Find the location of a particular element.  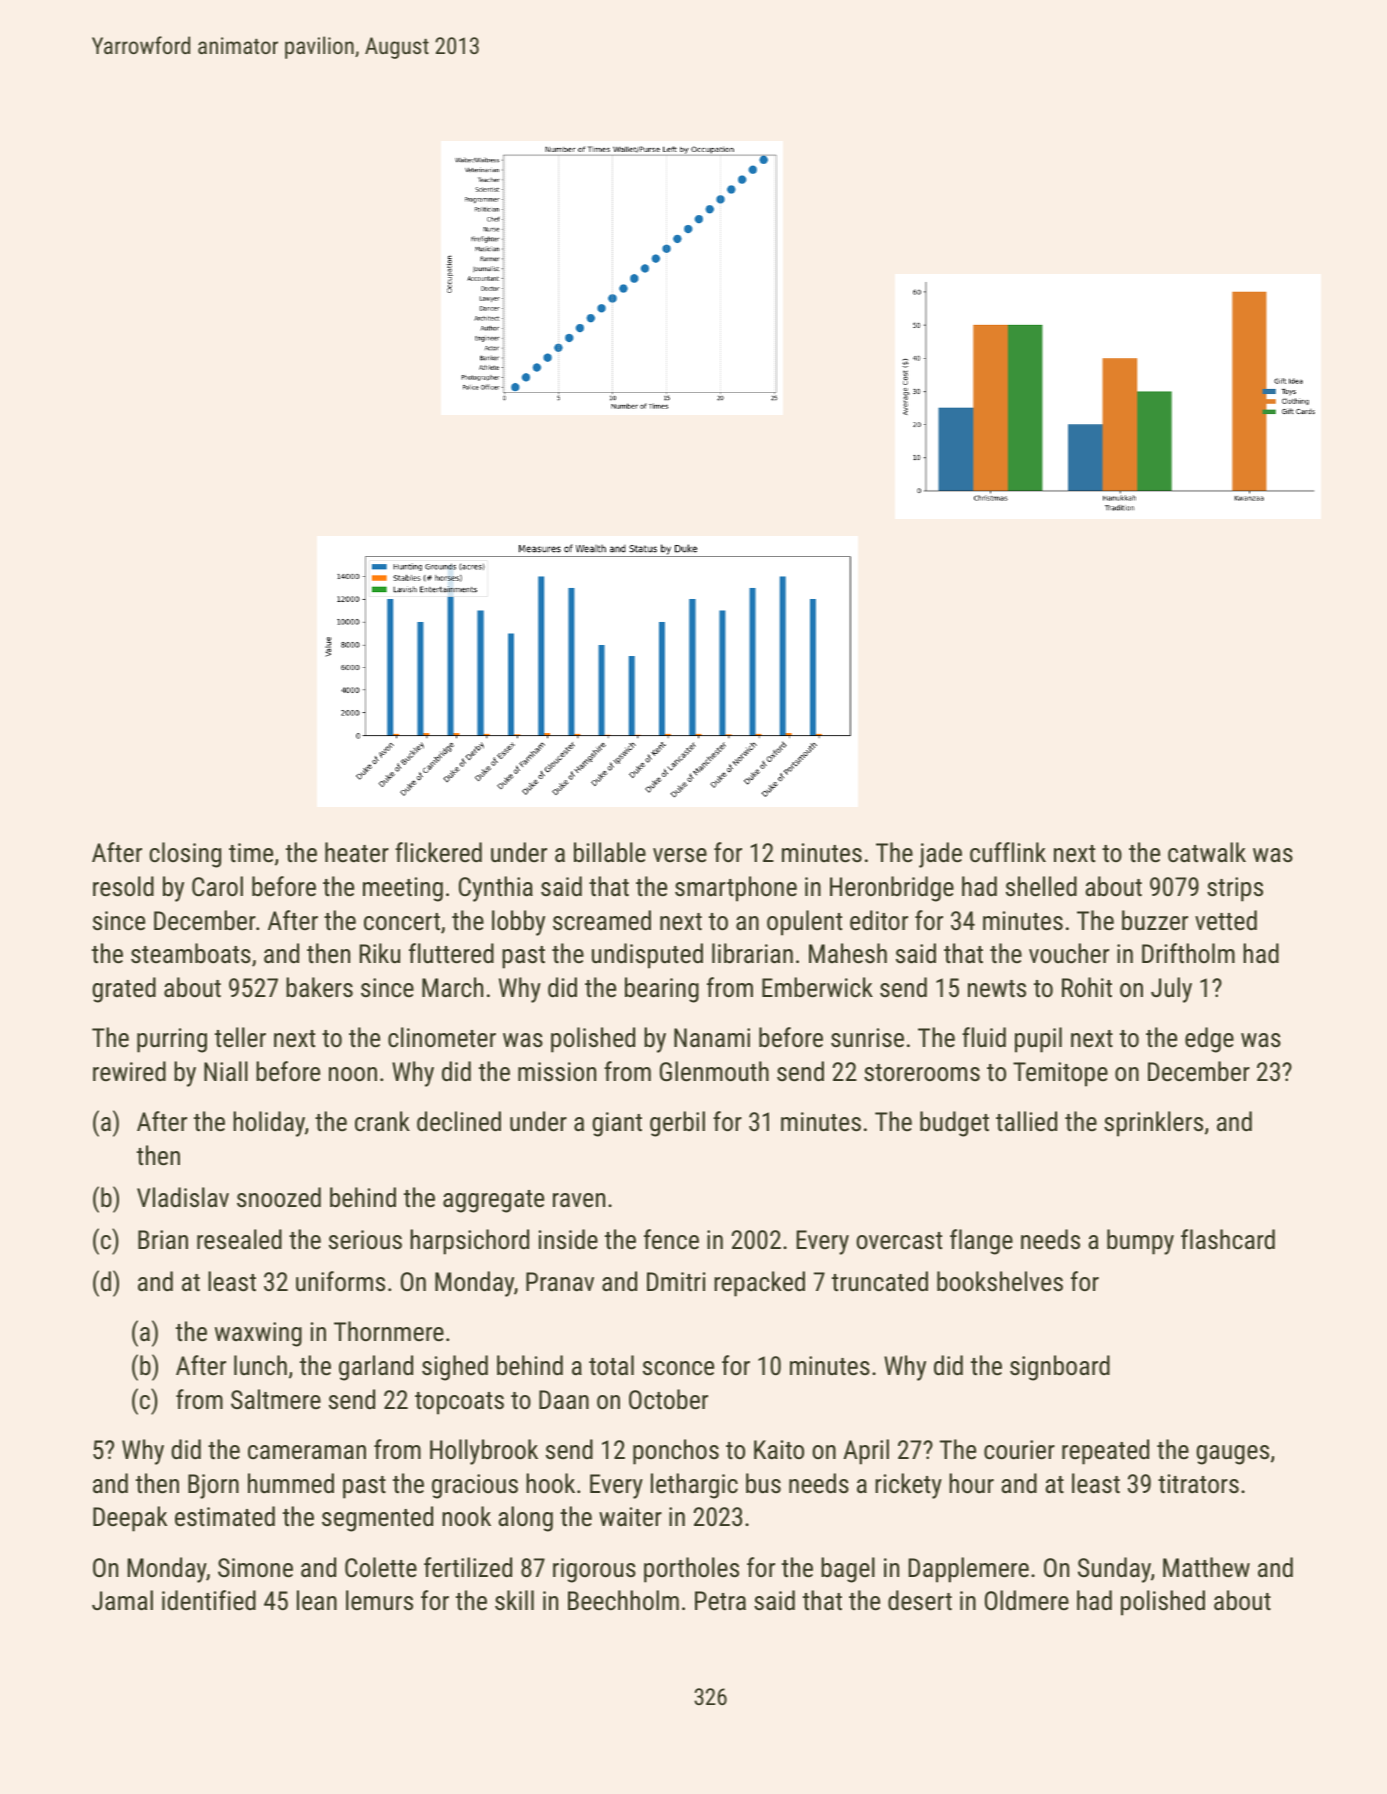

closing is located at coordinates (185, 855).
